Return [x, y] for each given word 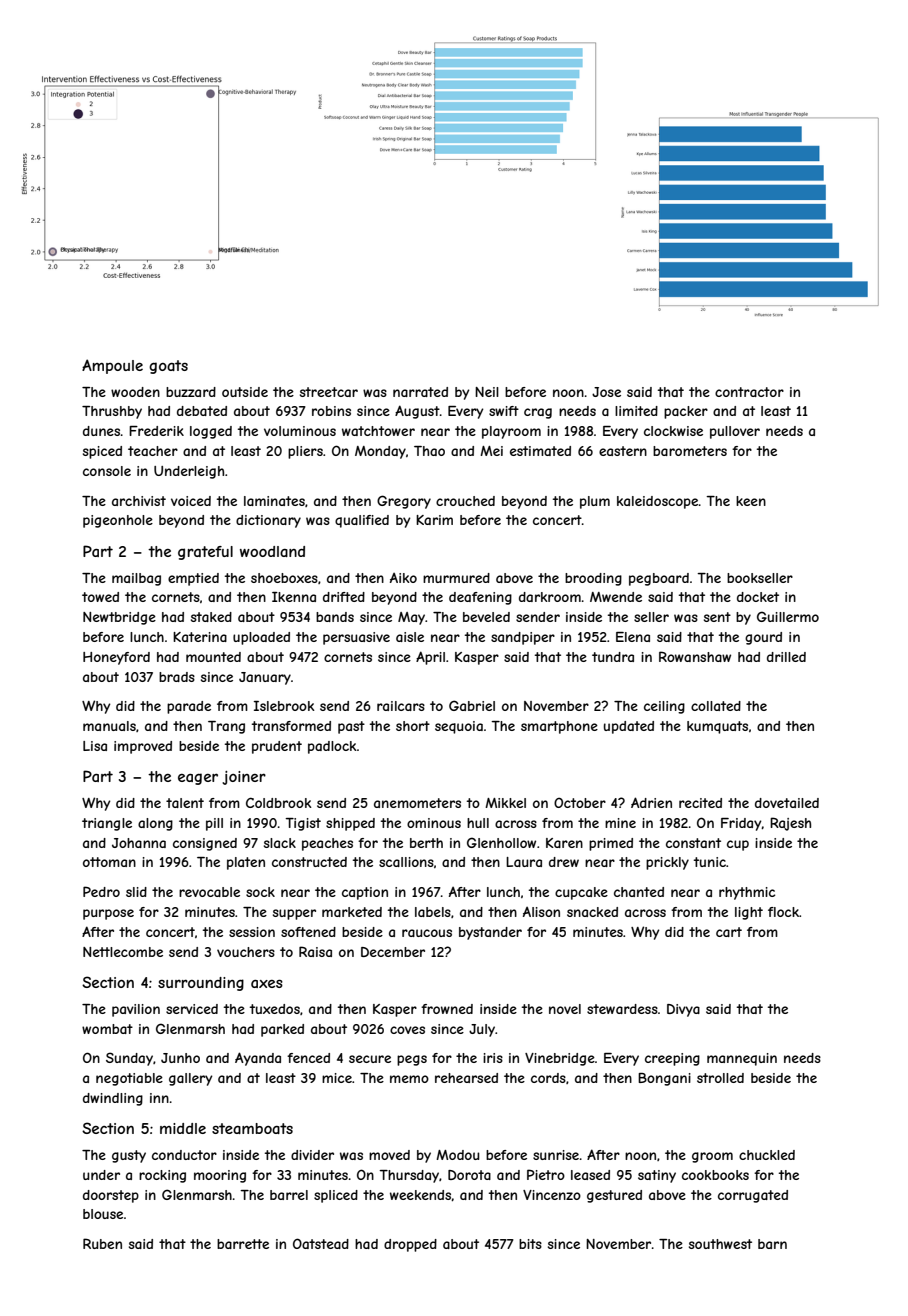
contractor [749, 392]
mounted [213, 657]
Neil [487, 392]
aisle [410, 637]
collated [716, 706]
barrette [243, 1244]
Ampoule [112, 366]
